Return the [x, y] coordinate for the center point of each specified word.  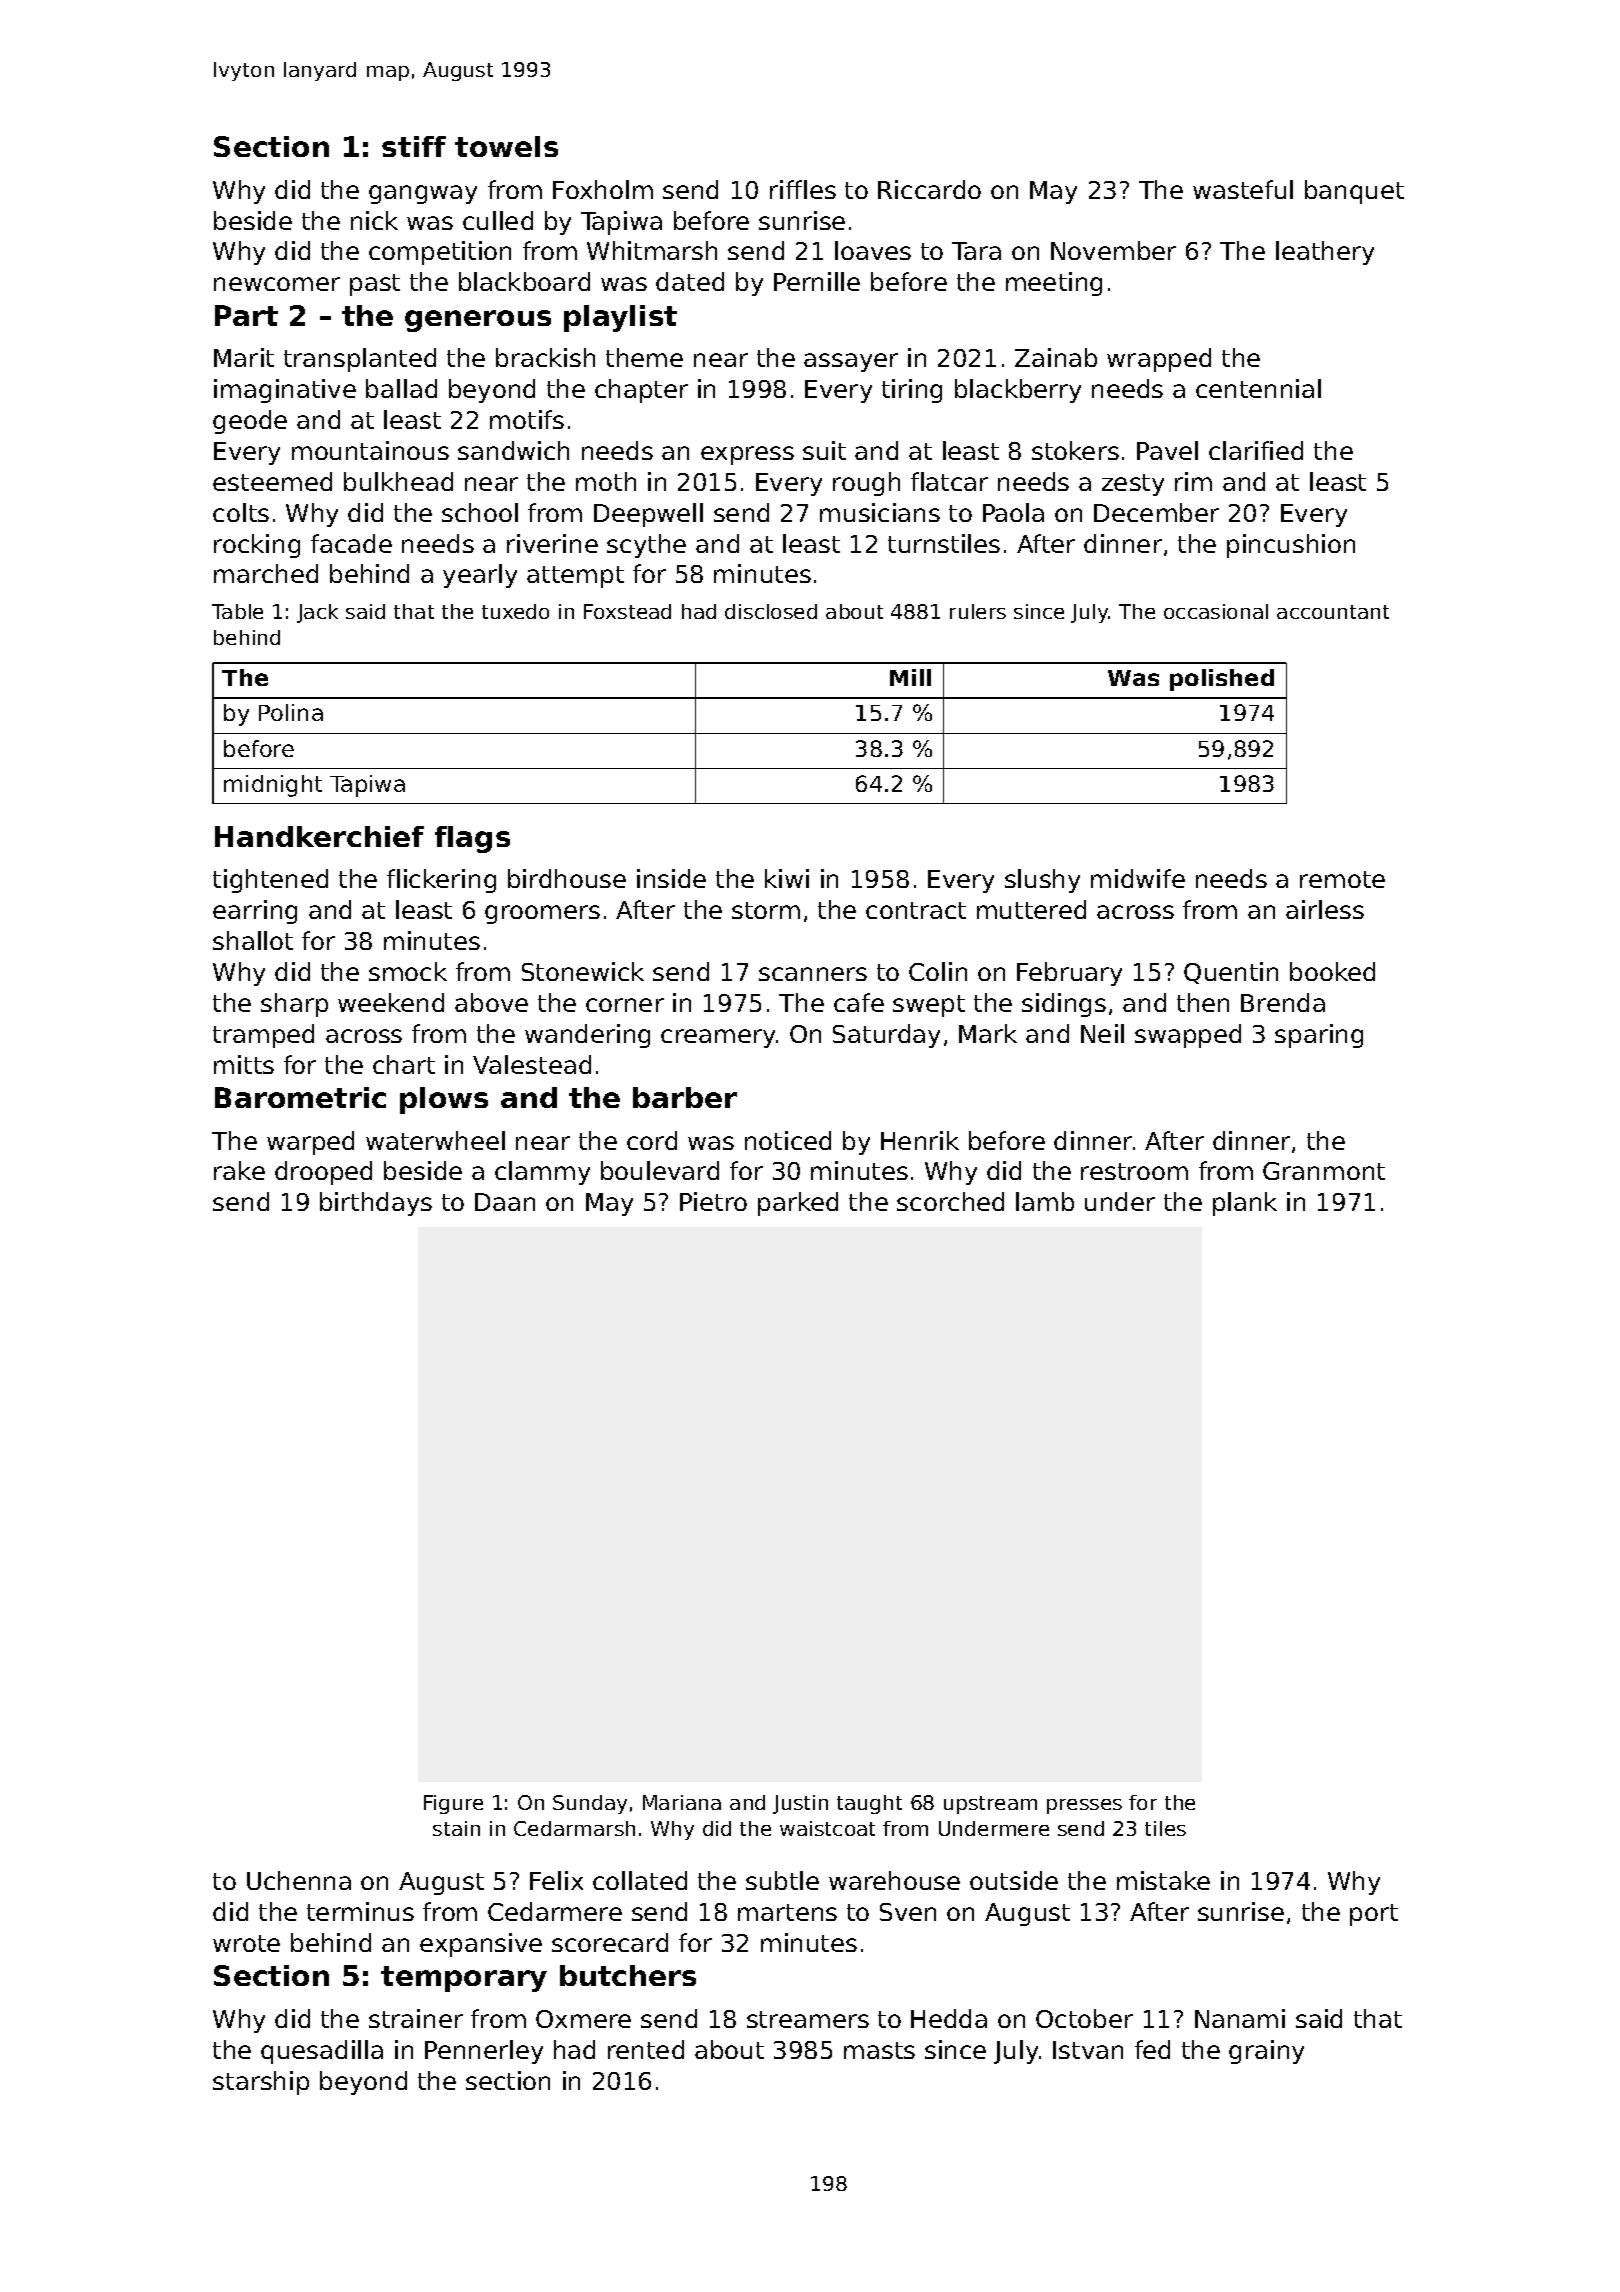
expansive [481, 1945]
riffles [803, 189]
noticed [788, 1140]
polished [1222, 680]
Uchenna [299, 1880]
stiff [414, 146]
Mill [910, 677]
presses [1084, 1806]
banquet [1354, 192]
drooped [323, 1173]
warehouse [894, 1880]
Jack [317, 613]
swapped [1188, 1036]
